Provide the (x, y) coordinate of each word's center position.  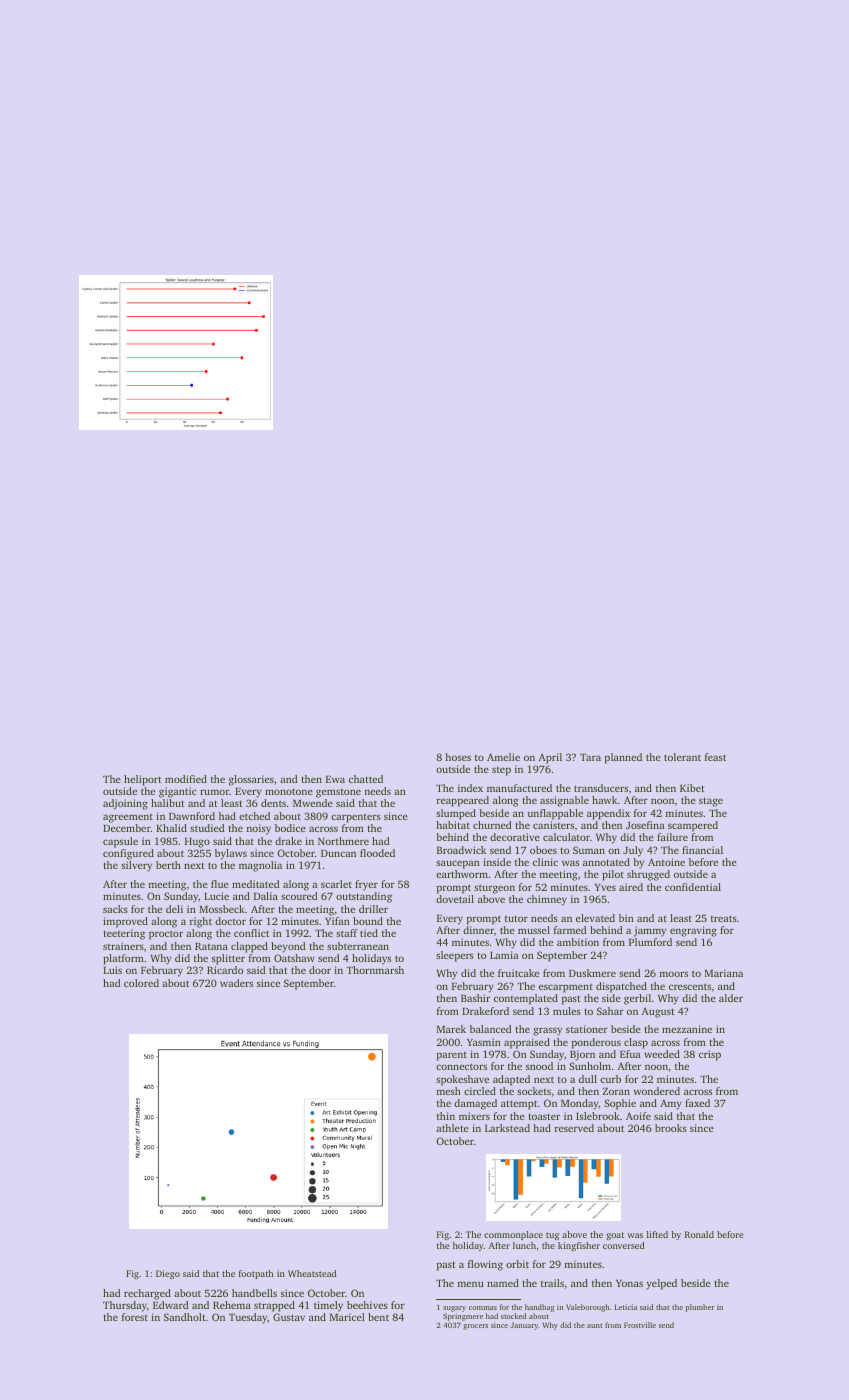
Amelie (503, 757)
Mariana (724, 973)
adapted (511, 1080)
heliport (143, 780)
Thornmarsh (375, 970)
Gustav (289, 1317)
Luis (112, 970)
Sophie (620, 1104)
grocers (475, 1327)
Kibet (692, 788)
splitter (228, 959)
